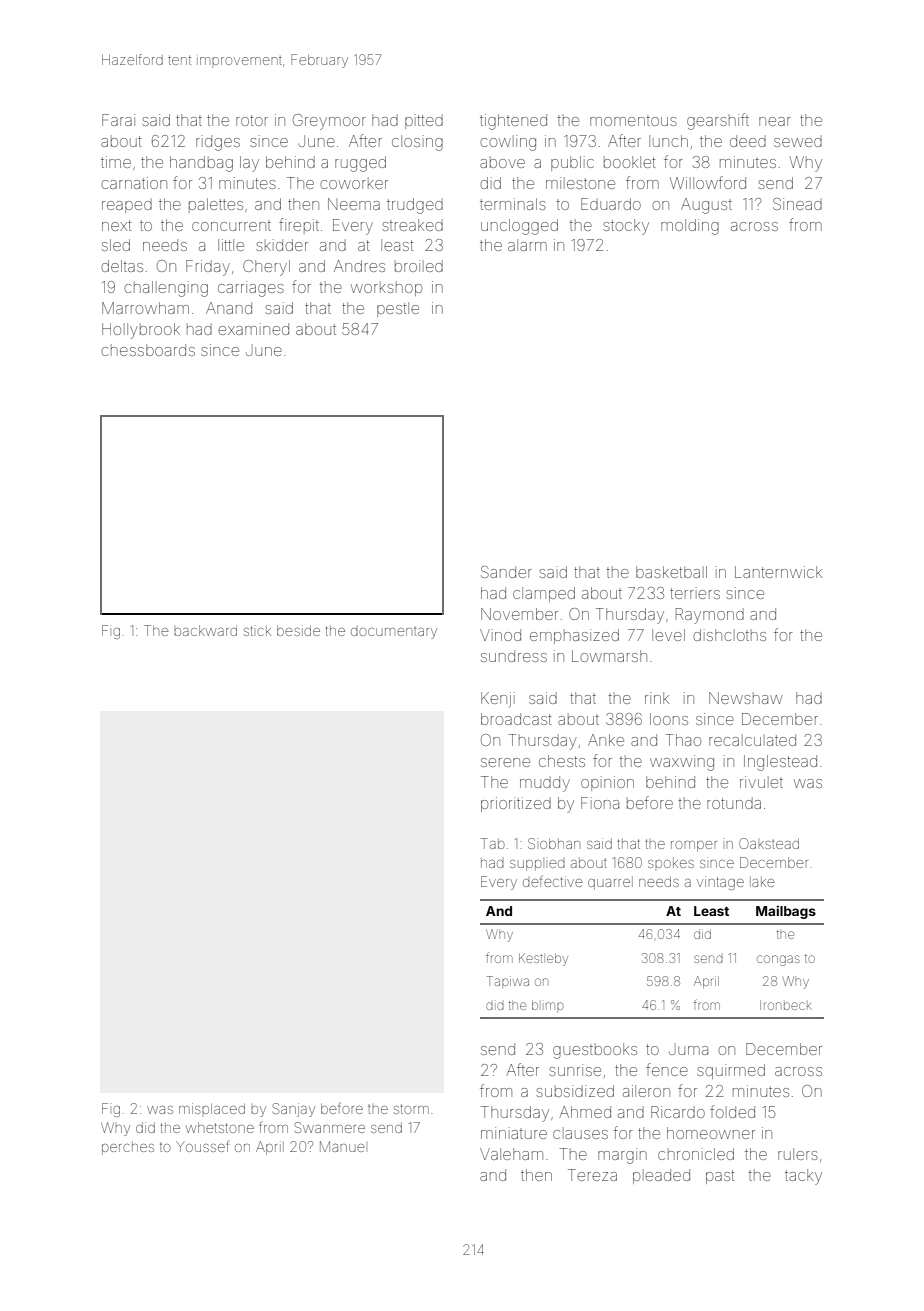  I want to click on Kenji, so click(498, 699).
